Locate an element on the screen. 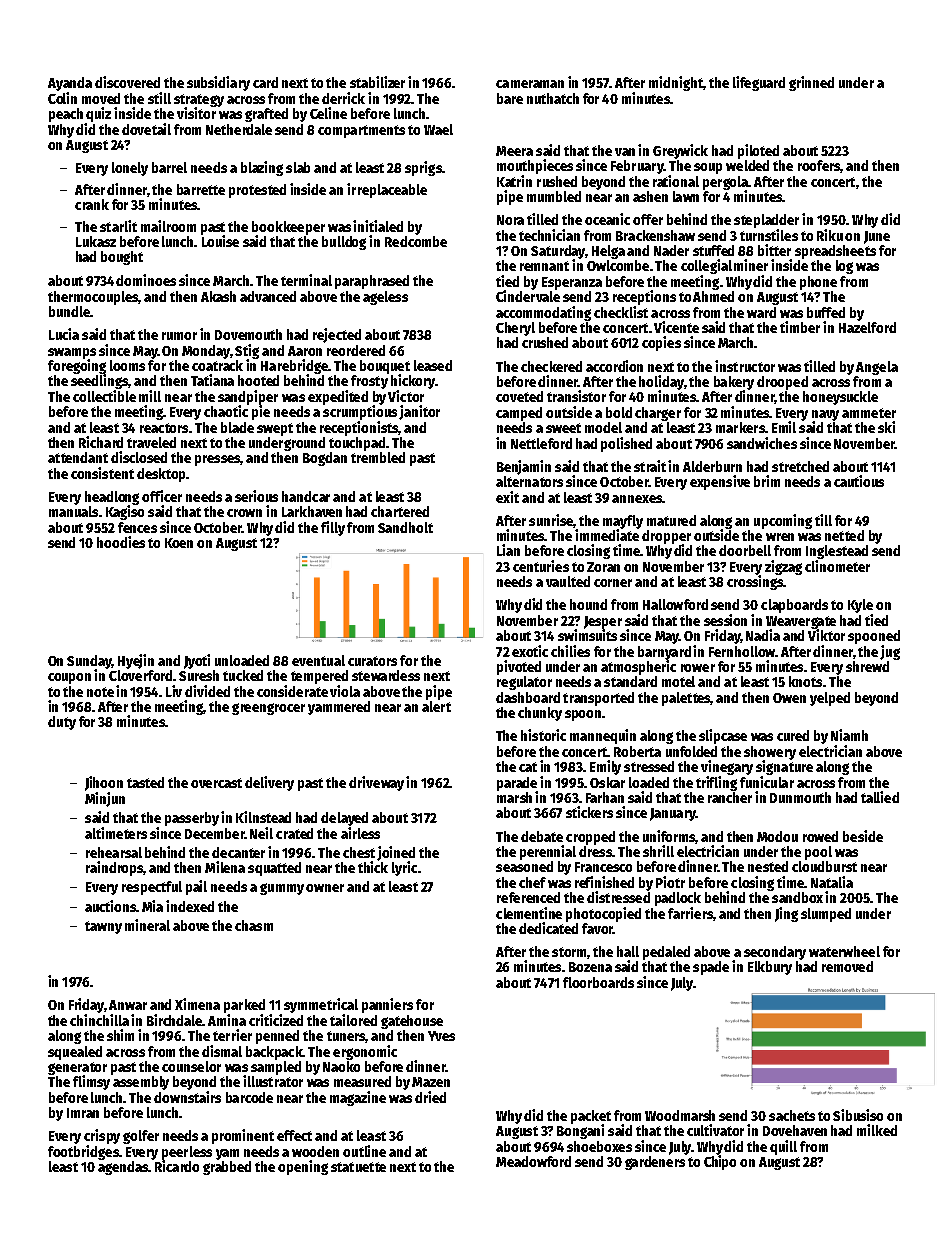 The image size is (952, 1233). midnight is located at coordinates (676, 83).
